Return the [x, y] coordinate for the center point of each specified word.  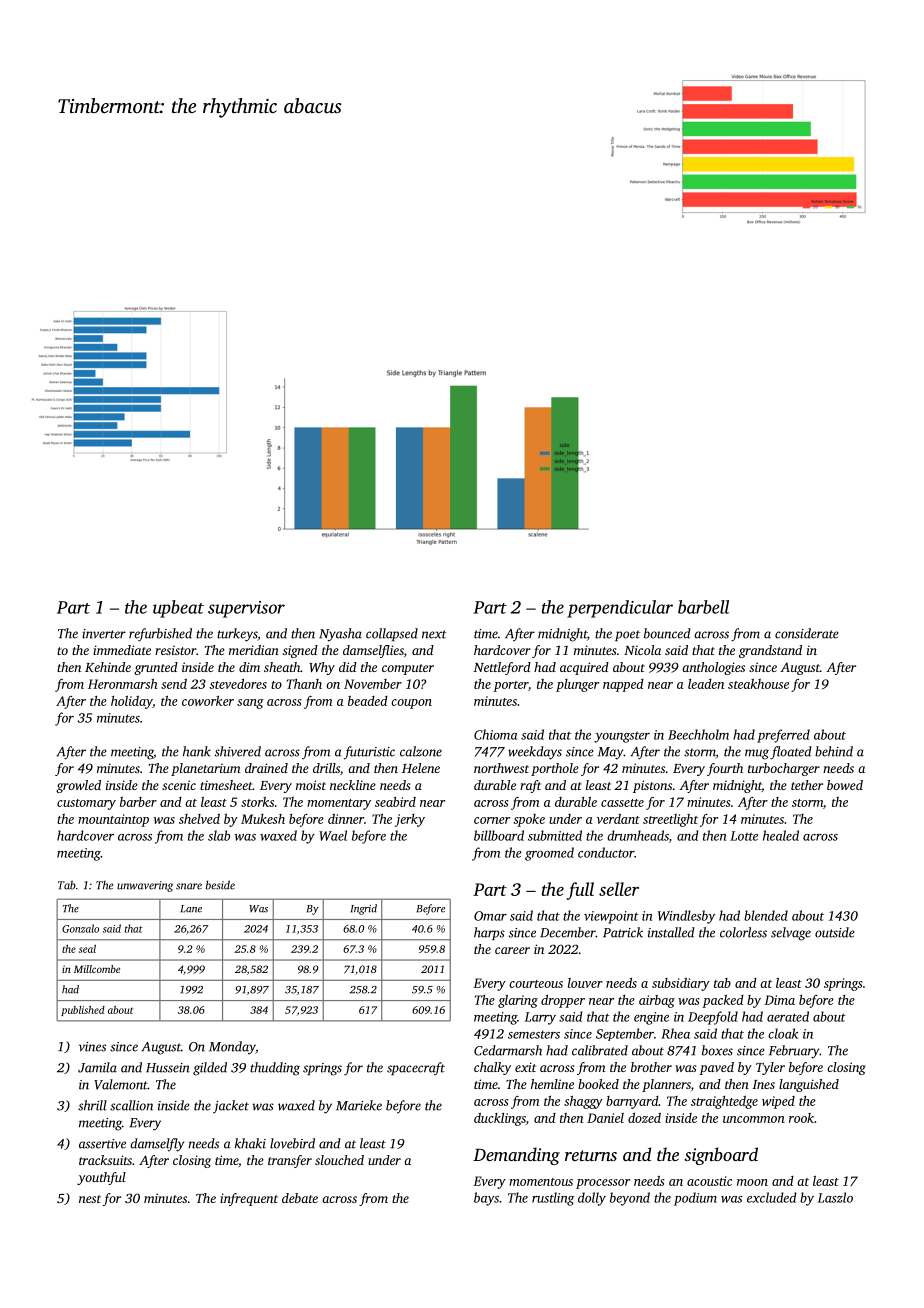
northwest [501, 768]
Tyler [770, 1068]
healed [781, 835]
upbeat [178, 609]
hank [197, 751]
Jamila [97, 1067]
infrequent [249, 1199]
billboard [499, 835]
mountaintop [113, 820]
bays [486, 1199]
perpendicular [620, 609]
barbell [703, 607]
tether [807, 785]
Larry [540, 1018]
